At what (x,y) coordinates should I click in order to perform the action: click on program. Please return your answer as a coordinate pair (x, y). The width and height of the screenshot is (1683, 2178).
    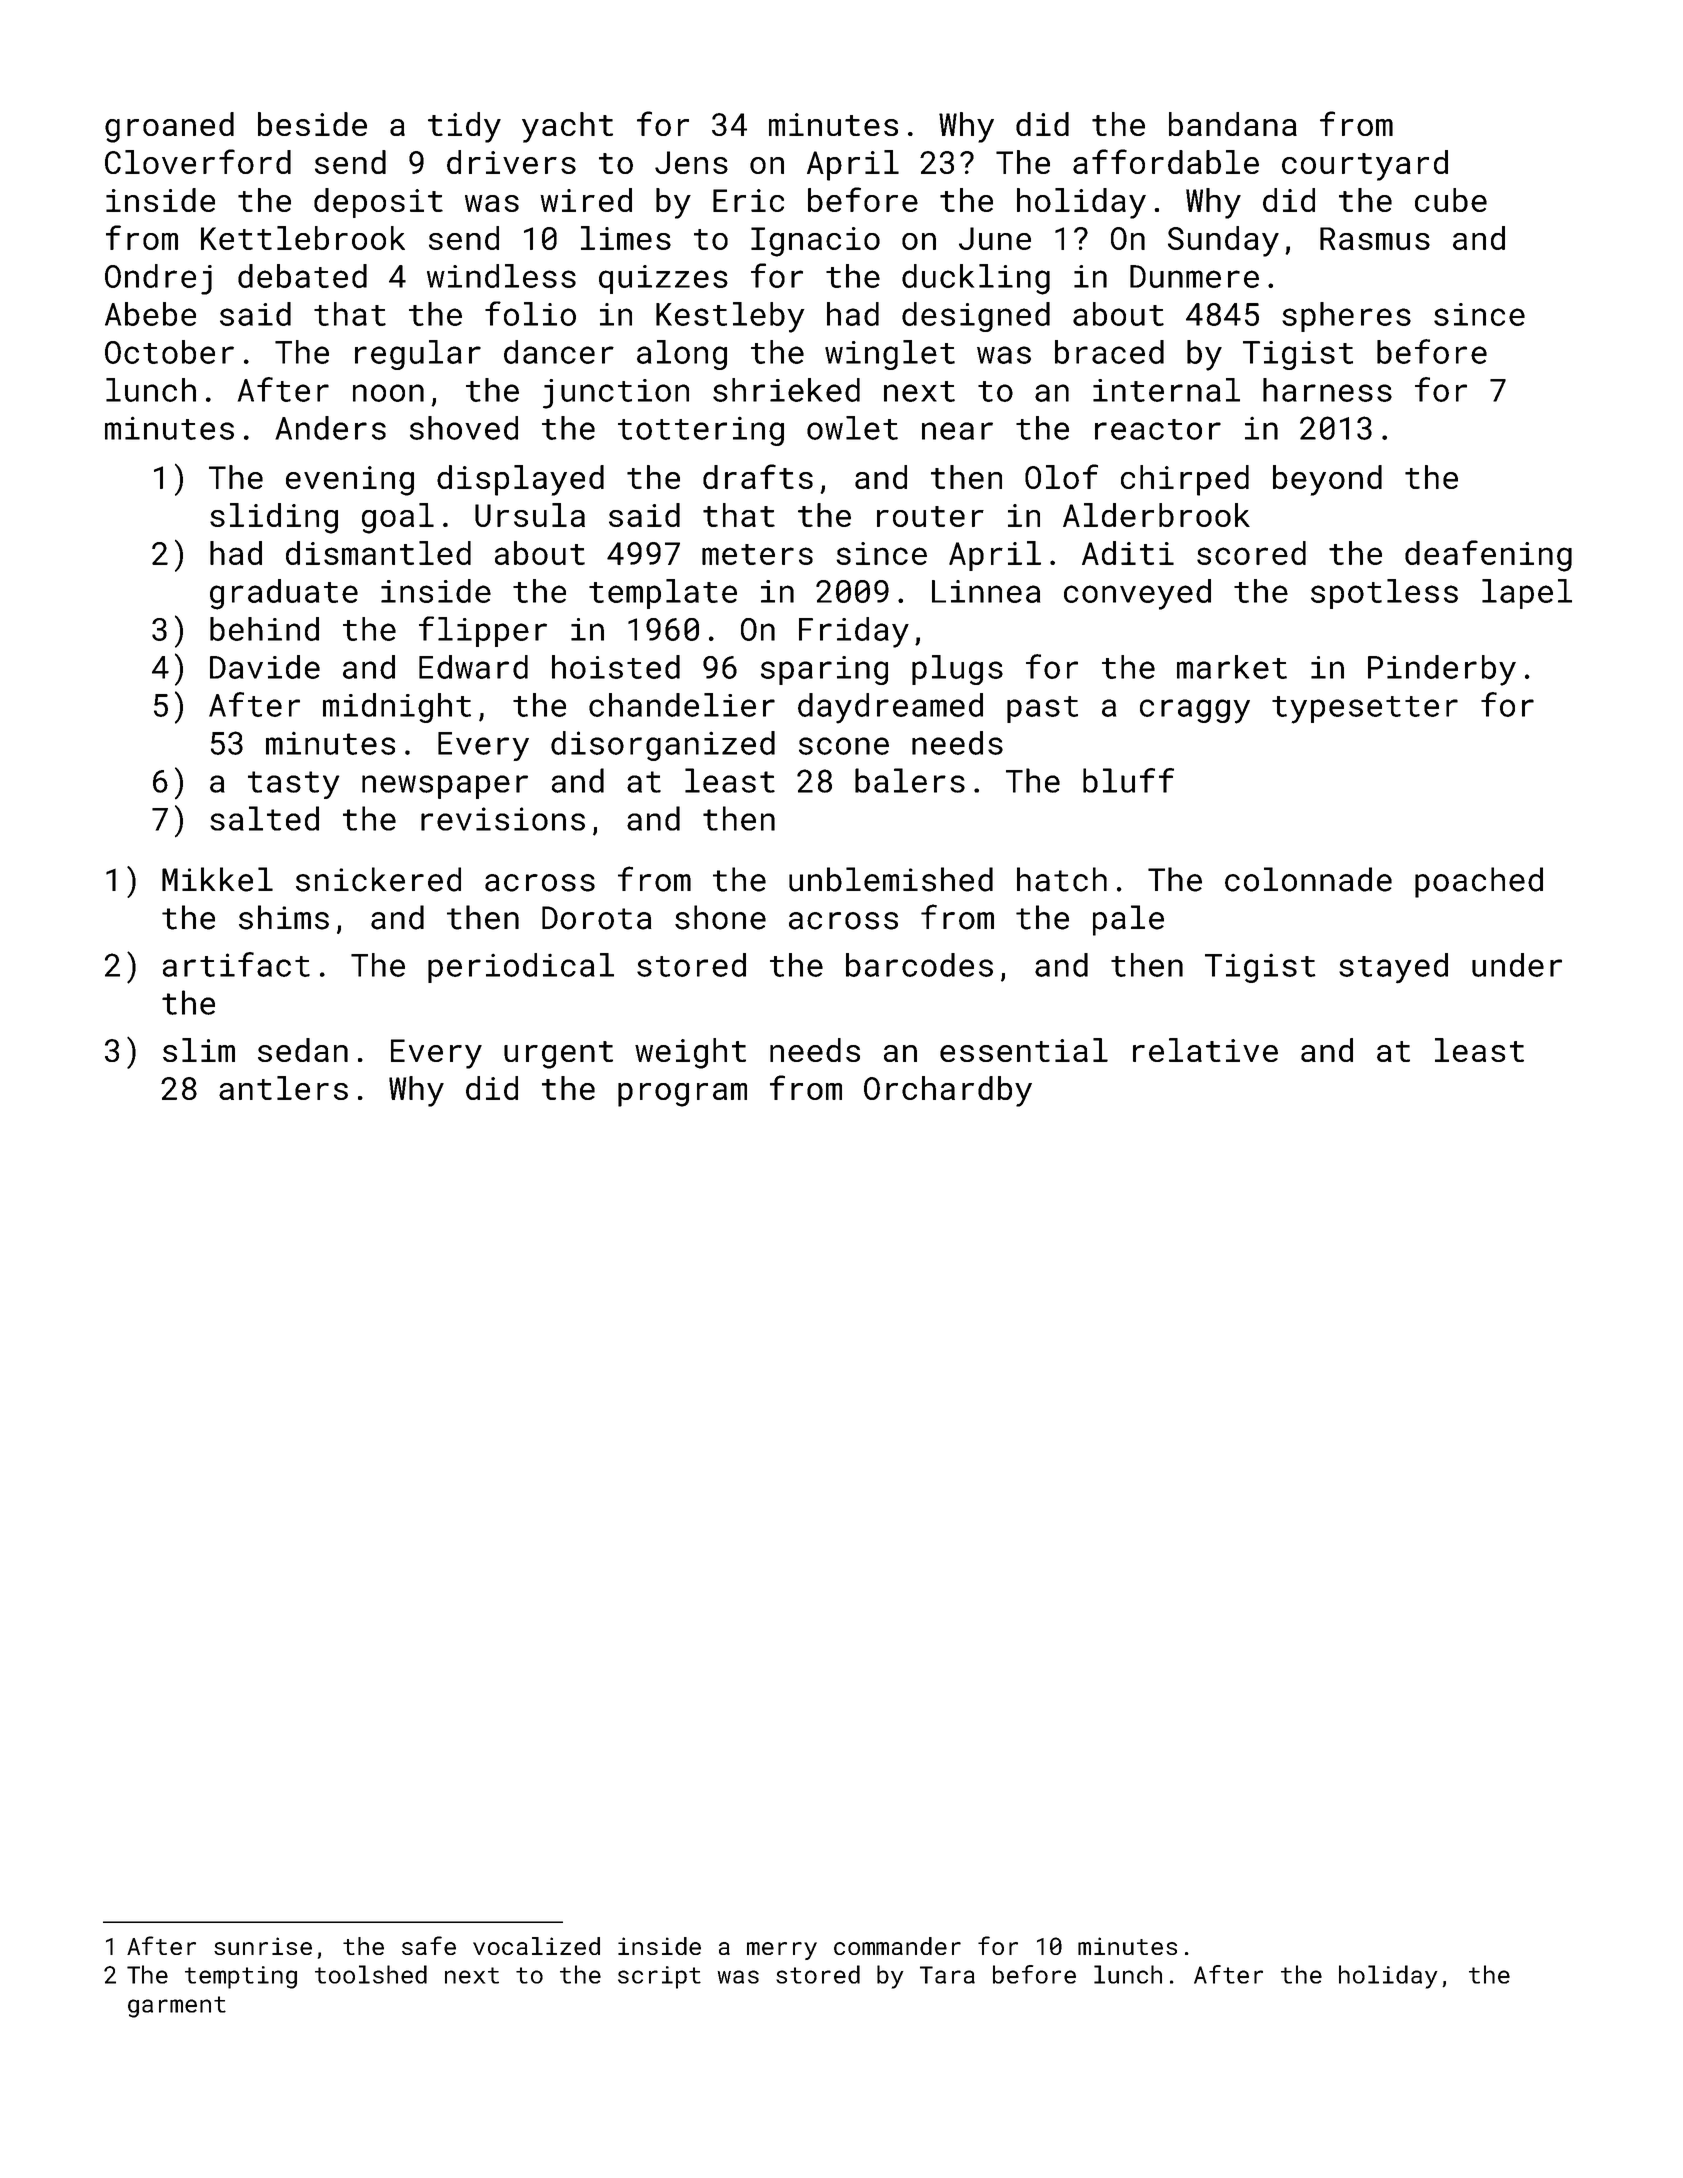
    Looking at the image, I should click on (682, 1095).
